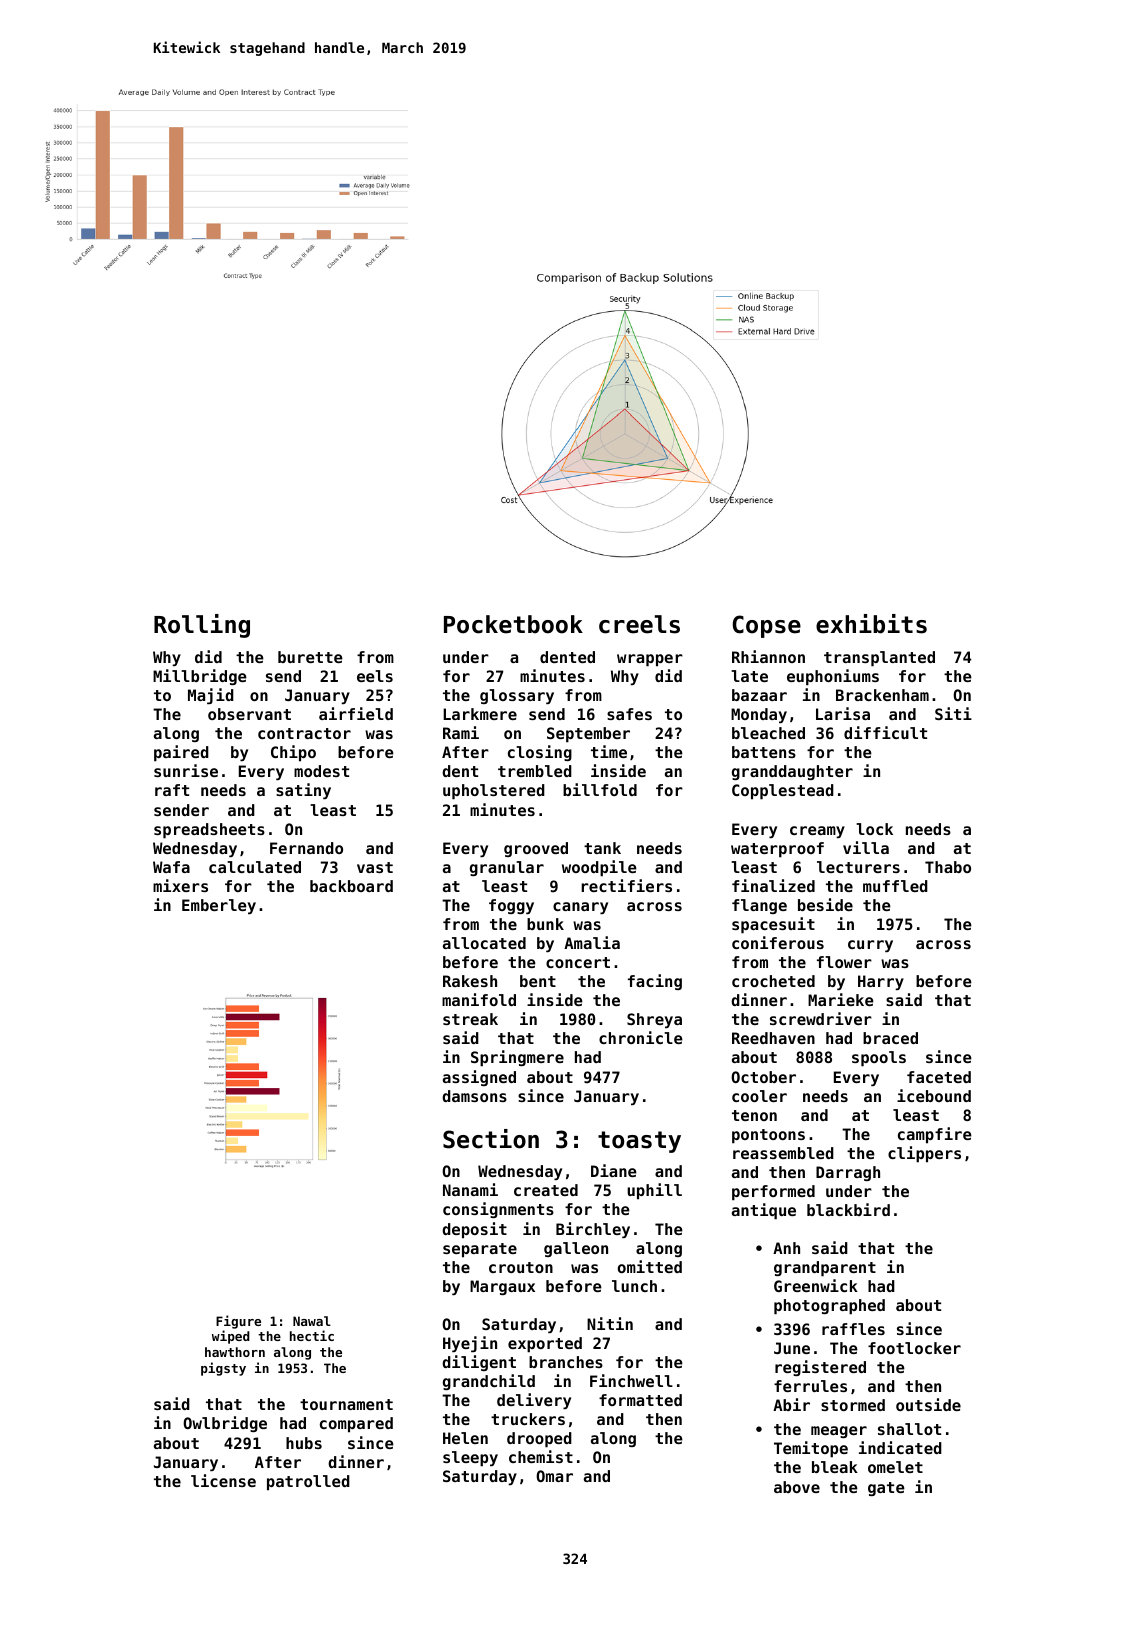 The width and height of the image is (1125, 1630). What do you see at coordinates (225, 1424) in the image?
I see `Owlbridge` at bounding box center [225, 1424].
